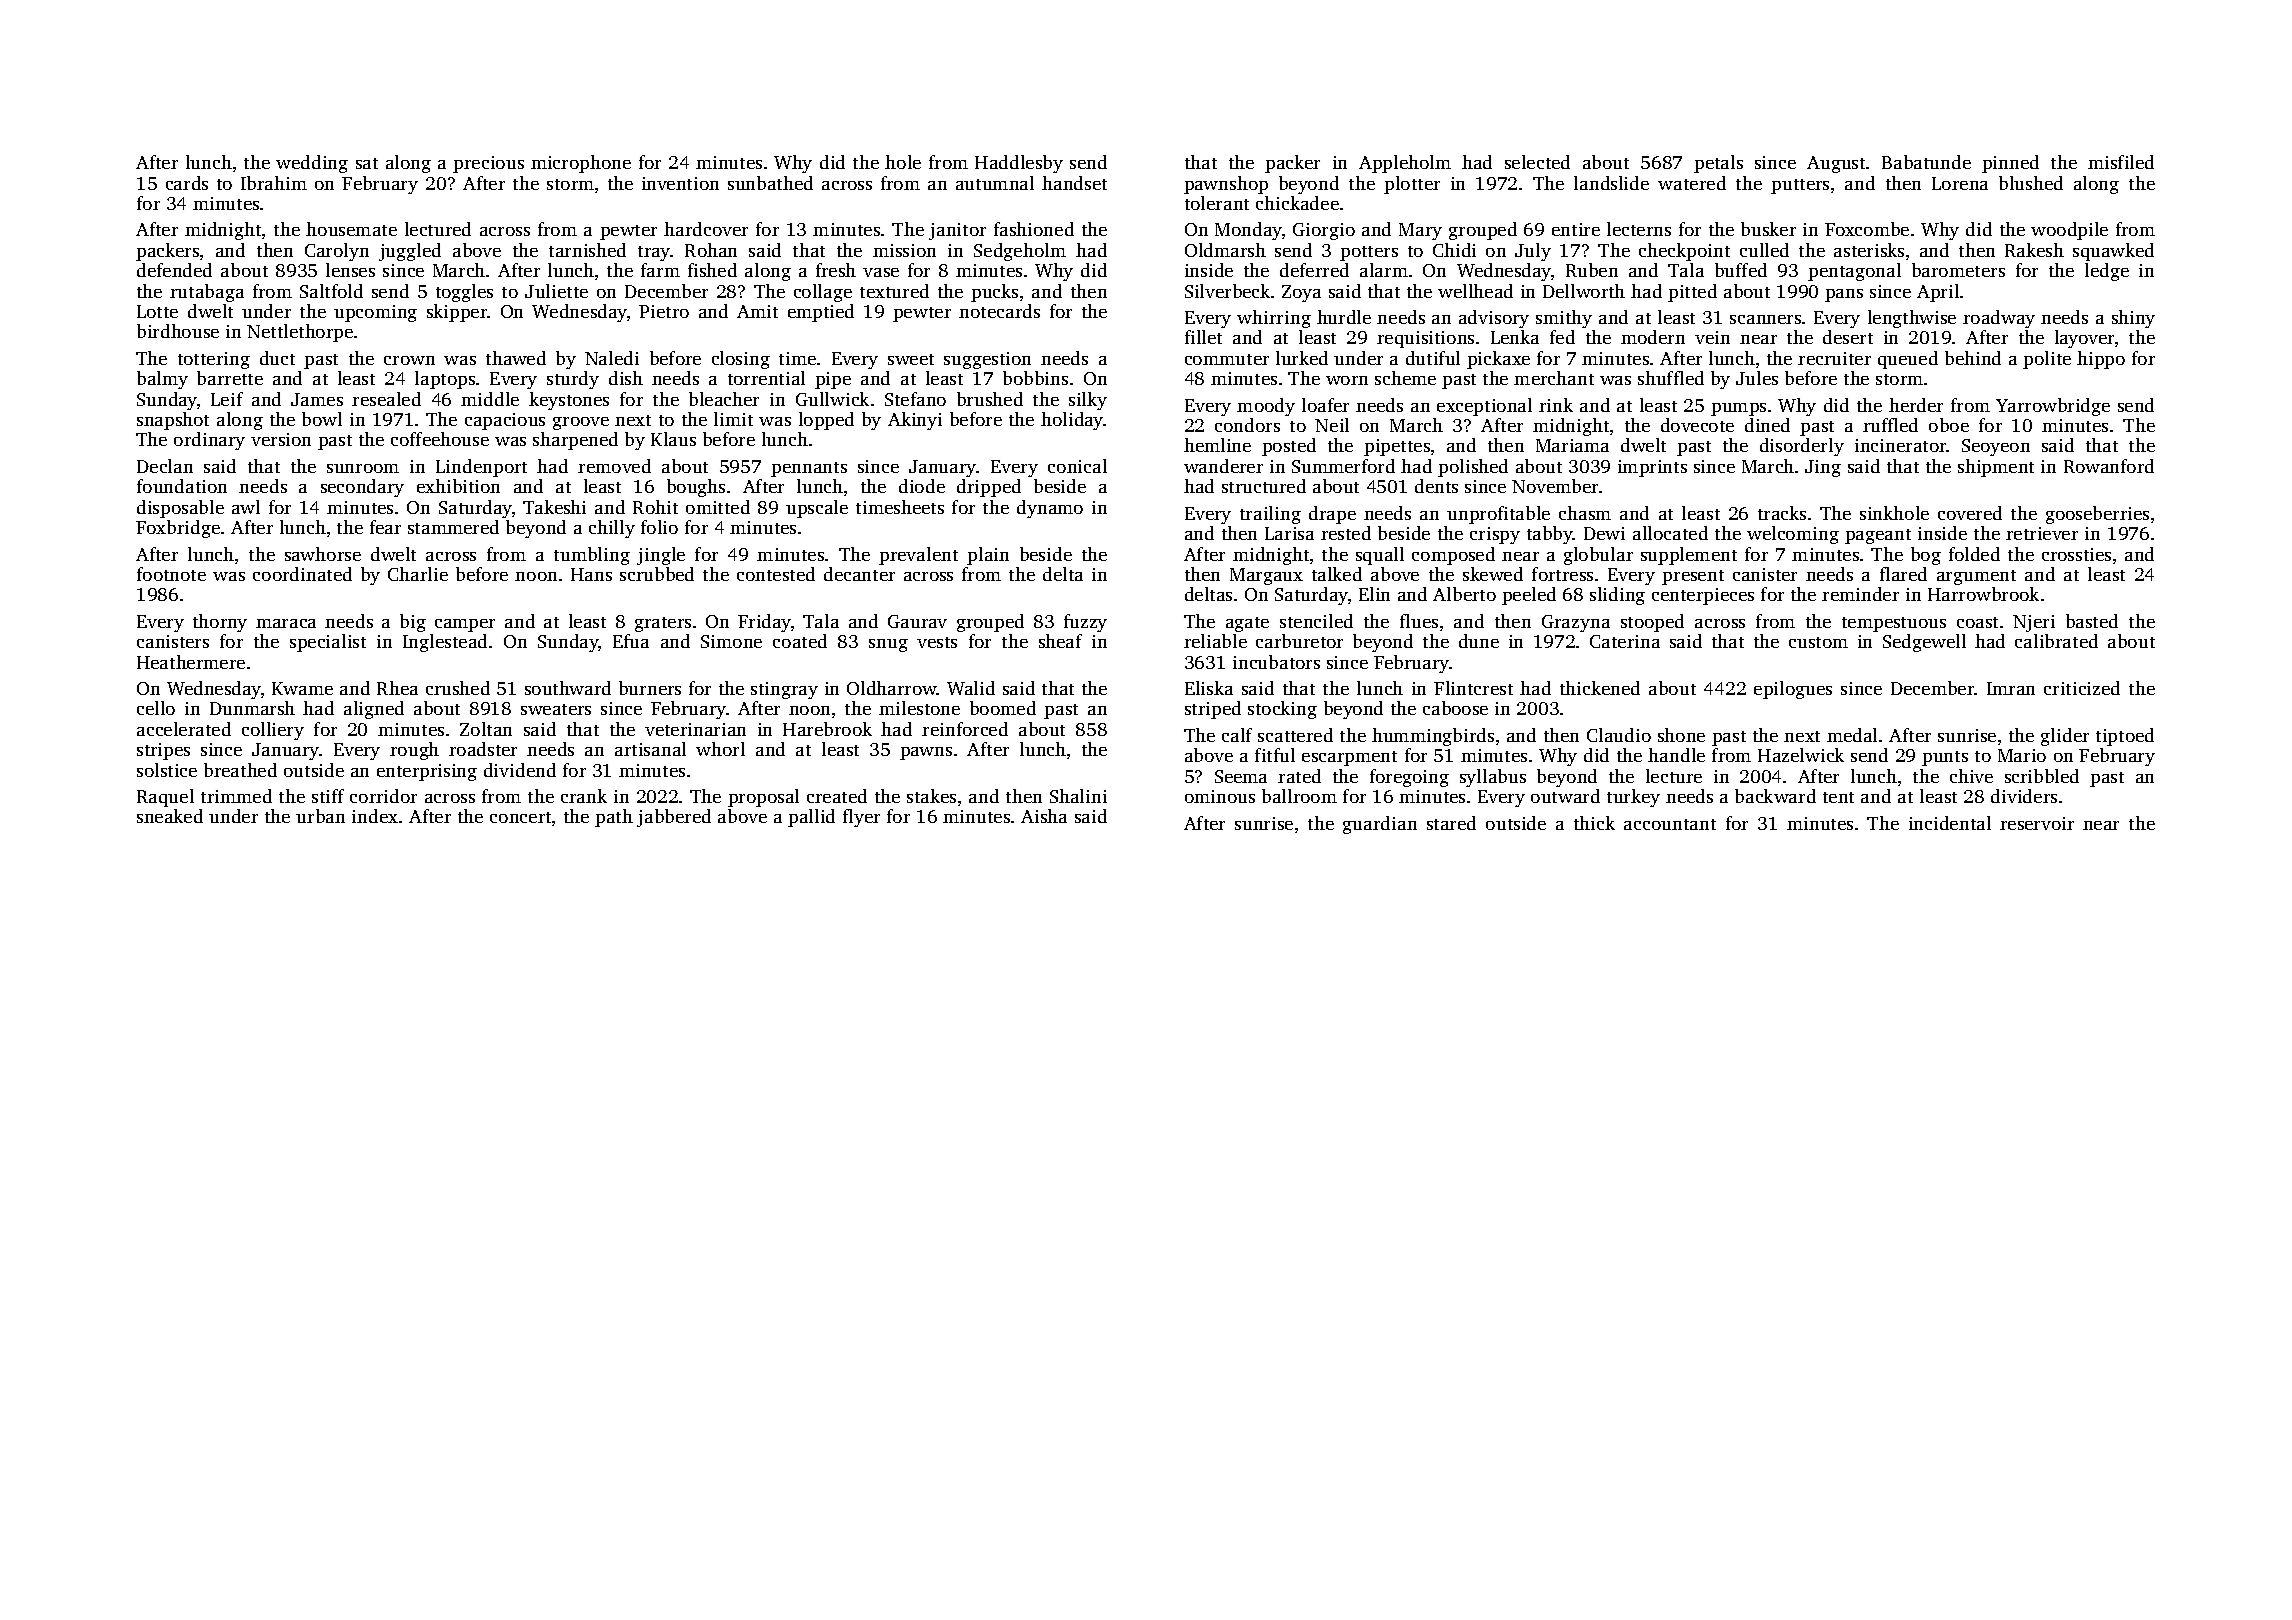  What do you see at coordinates (1653, 337) in the screenshot?
I see `modern` at bounding box center [1653, 337].
